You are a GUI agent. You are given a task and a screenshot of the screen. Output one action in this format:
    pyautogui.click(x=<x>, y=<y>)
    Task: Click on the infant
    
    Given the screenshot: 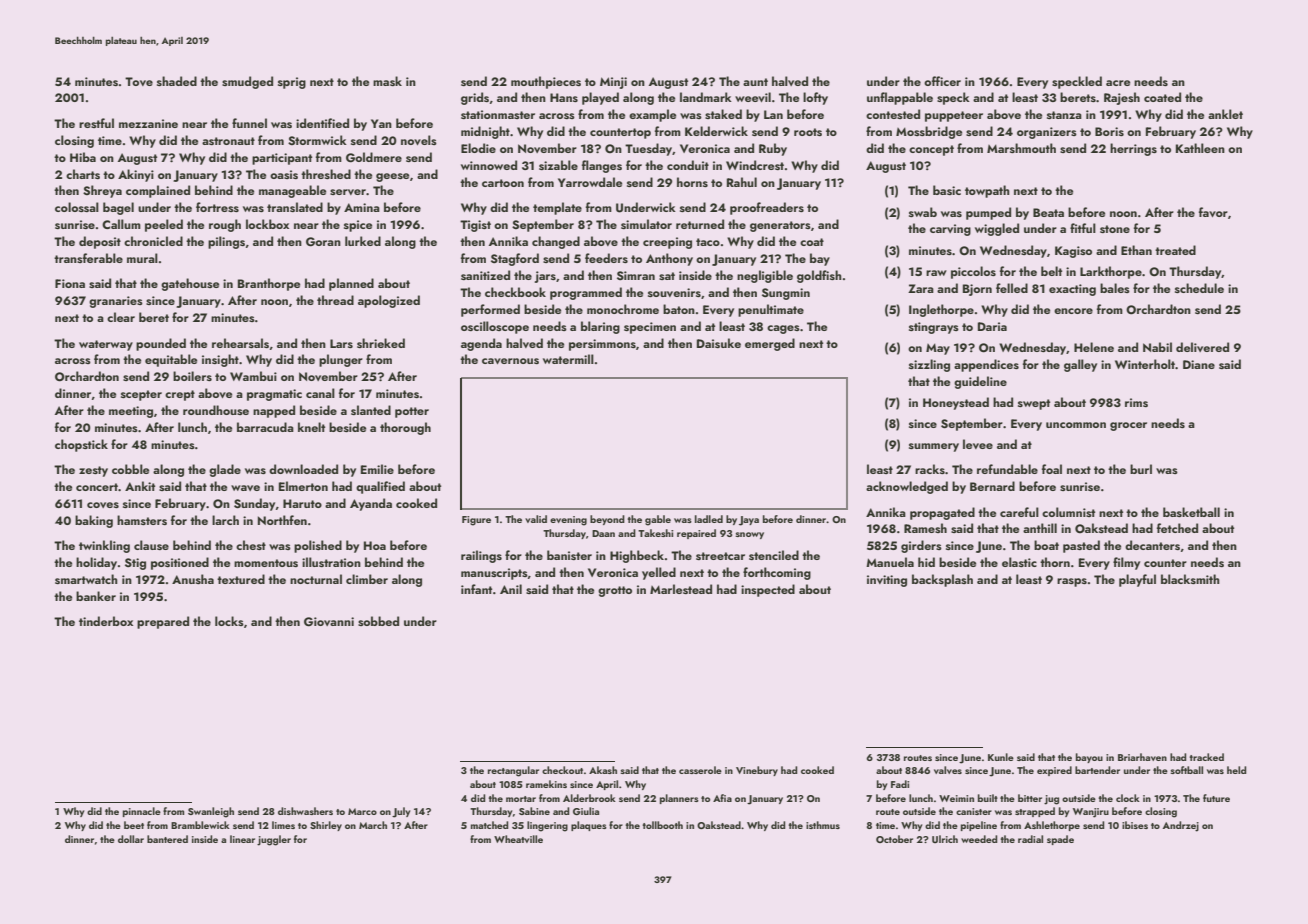 What is the action you would take?
    pyautogui.click(x=476, y=589)
